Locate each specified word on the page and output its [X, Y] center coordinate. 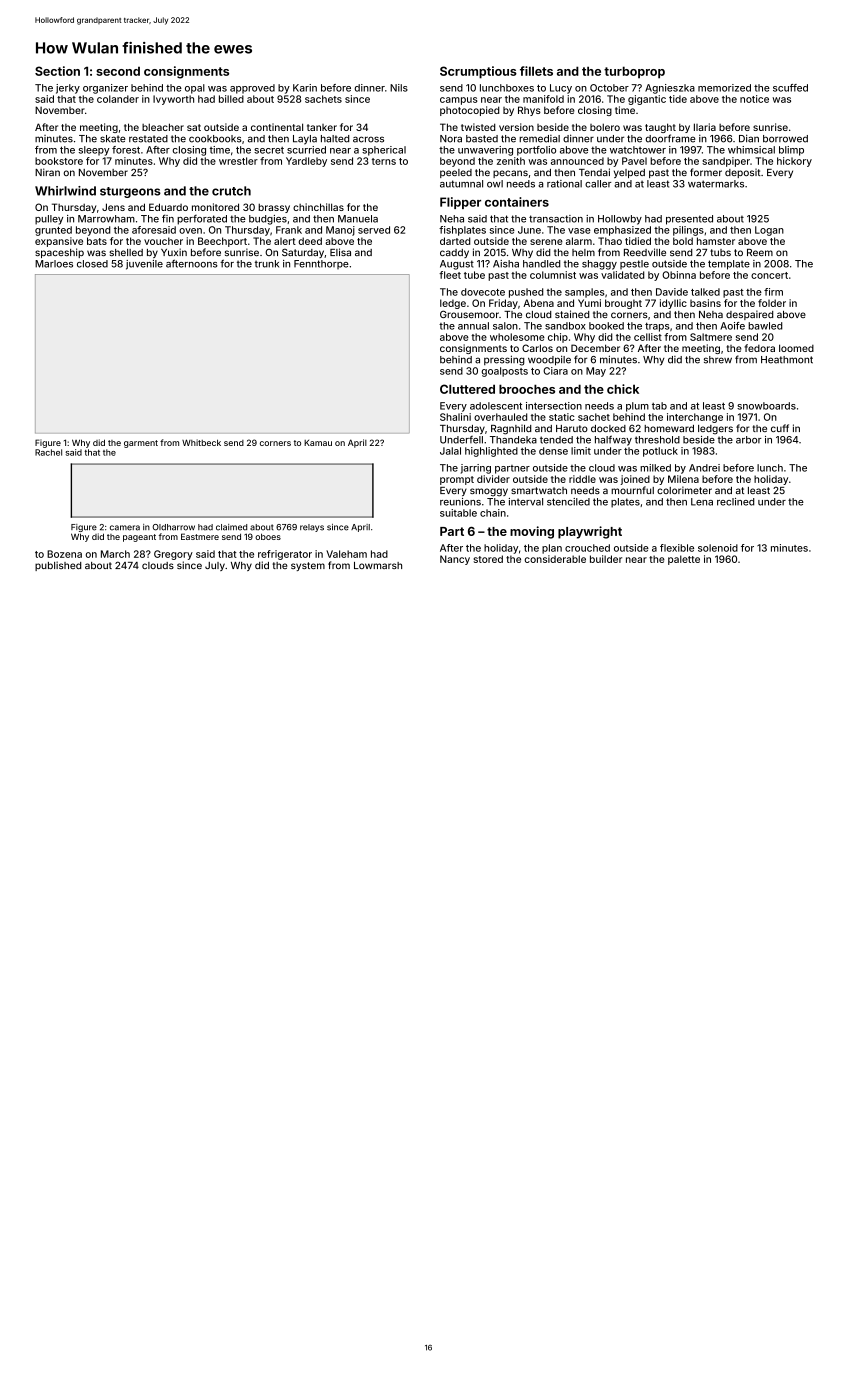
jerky [68, 89]
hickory [794, 162]
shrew [718, 360]
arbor [749, 440]
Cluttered [467, 389]
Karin [305, 88]
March [115, 554]
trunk [267, 264]
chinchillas [318, 207]
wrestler [238, 161]
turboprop [634, 72]
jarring [476, 469]
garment [141, 444]
